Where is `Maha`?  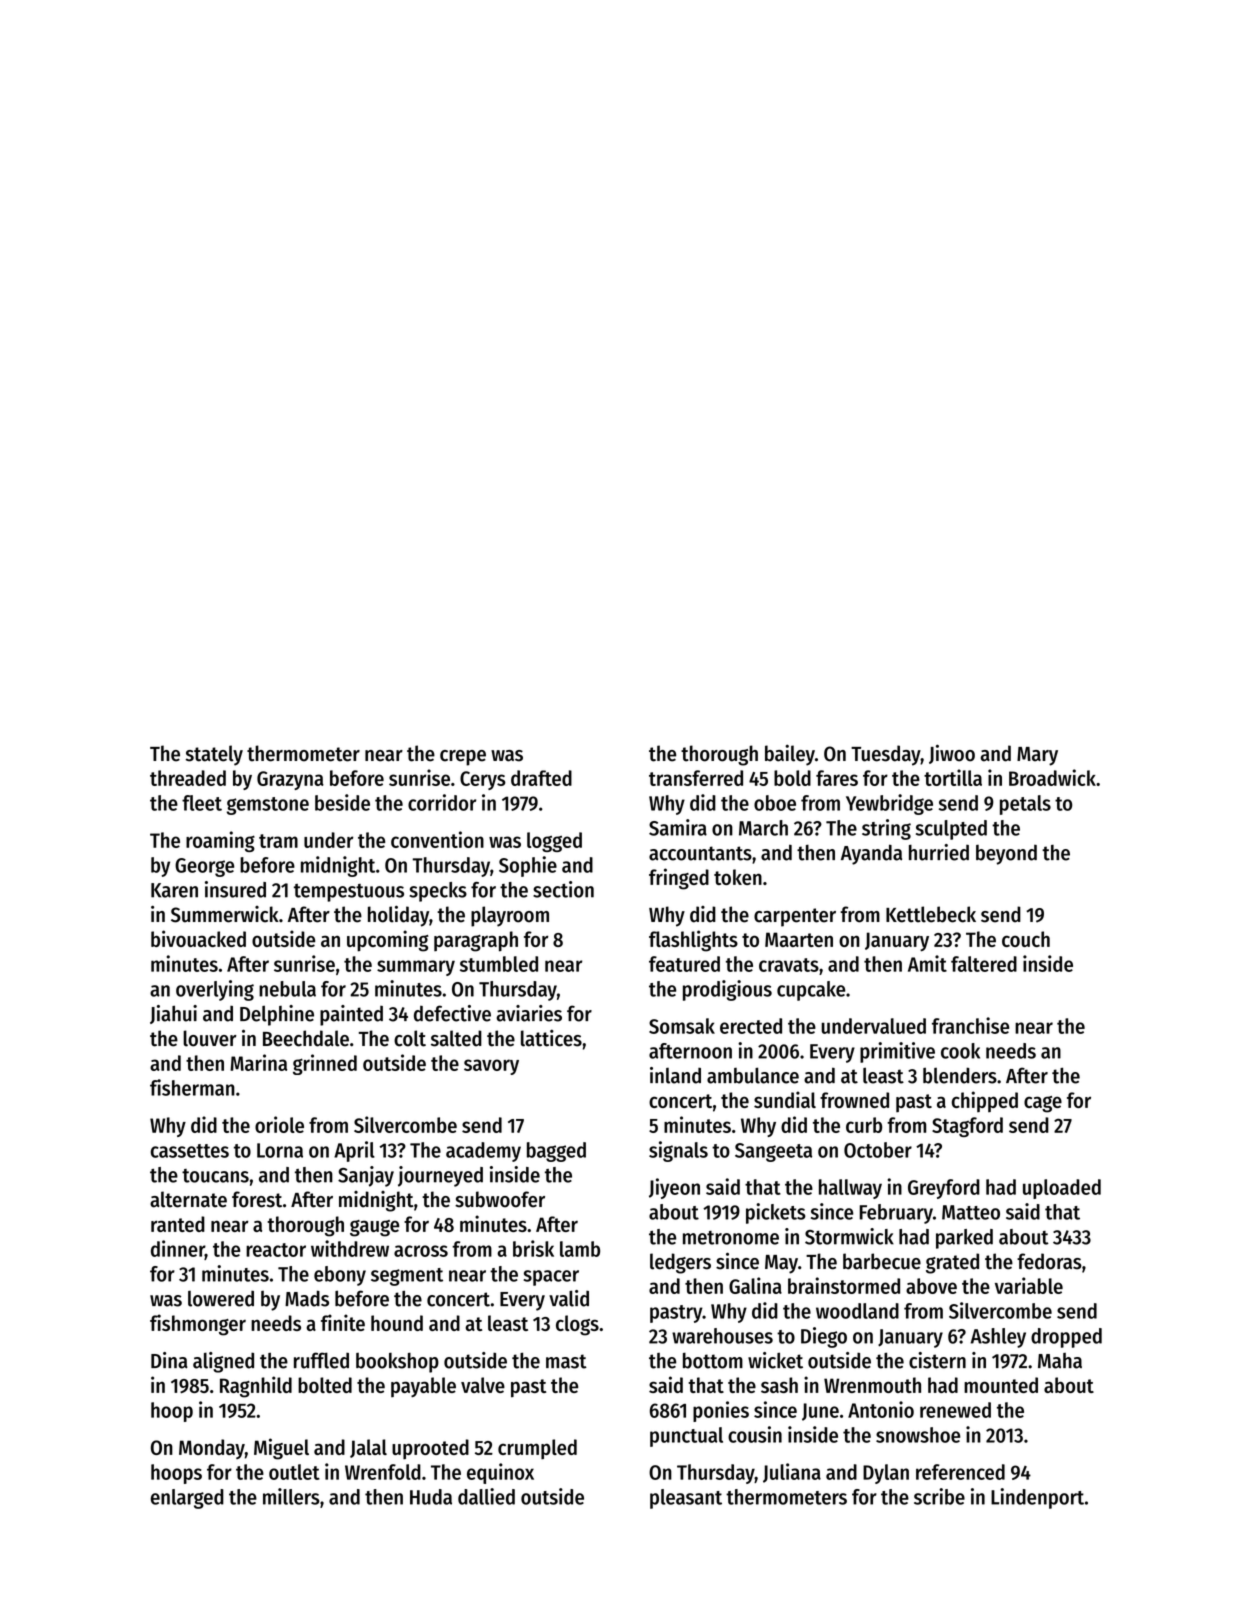 Maha is located at coordinates (1060, 1361).
